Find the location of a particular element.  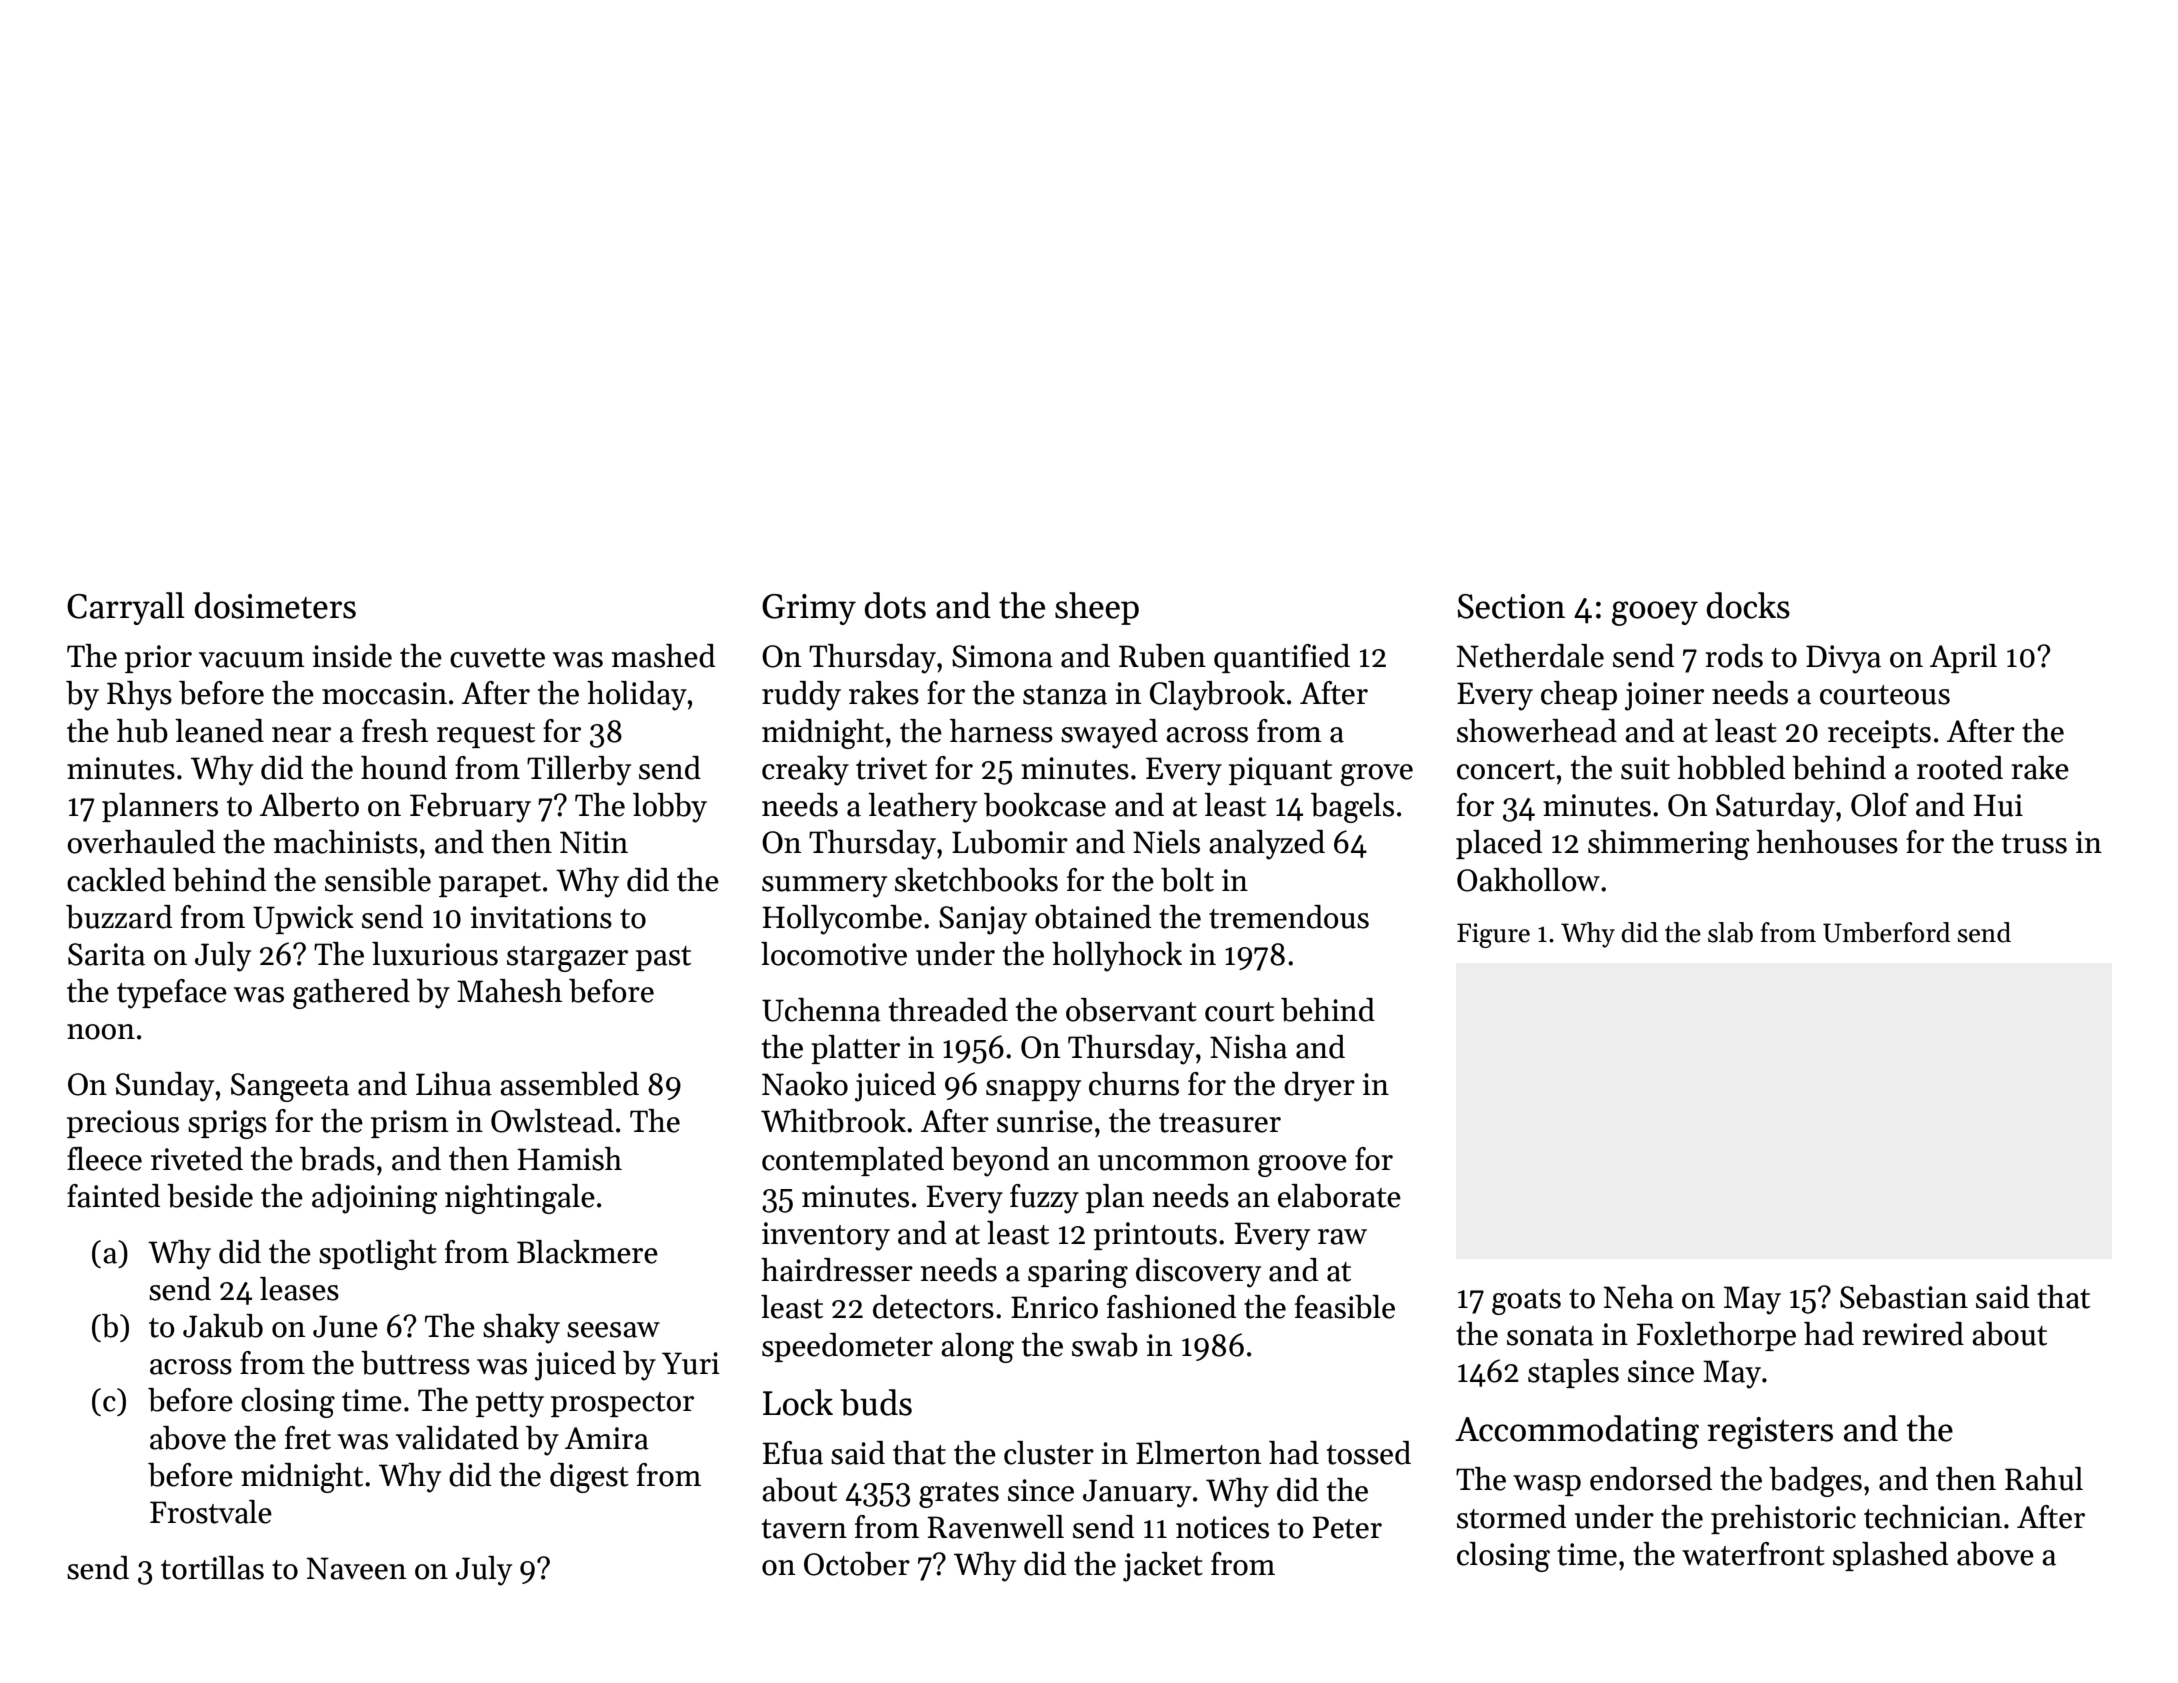

gooey is located at coordinates (1655, 613).
